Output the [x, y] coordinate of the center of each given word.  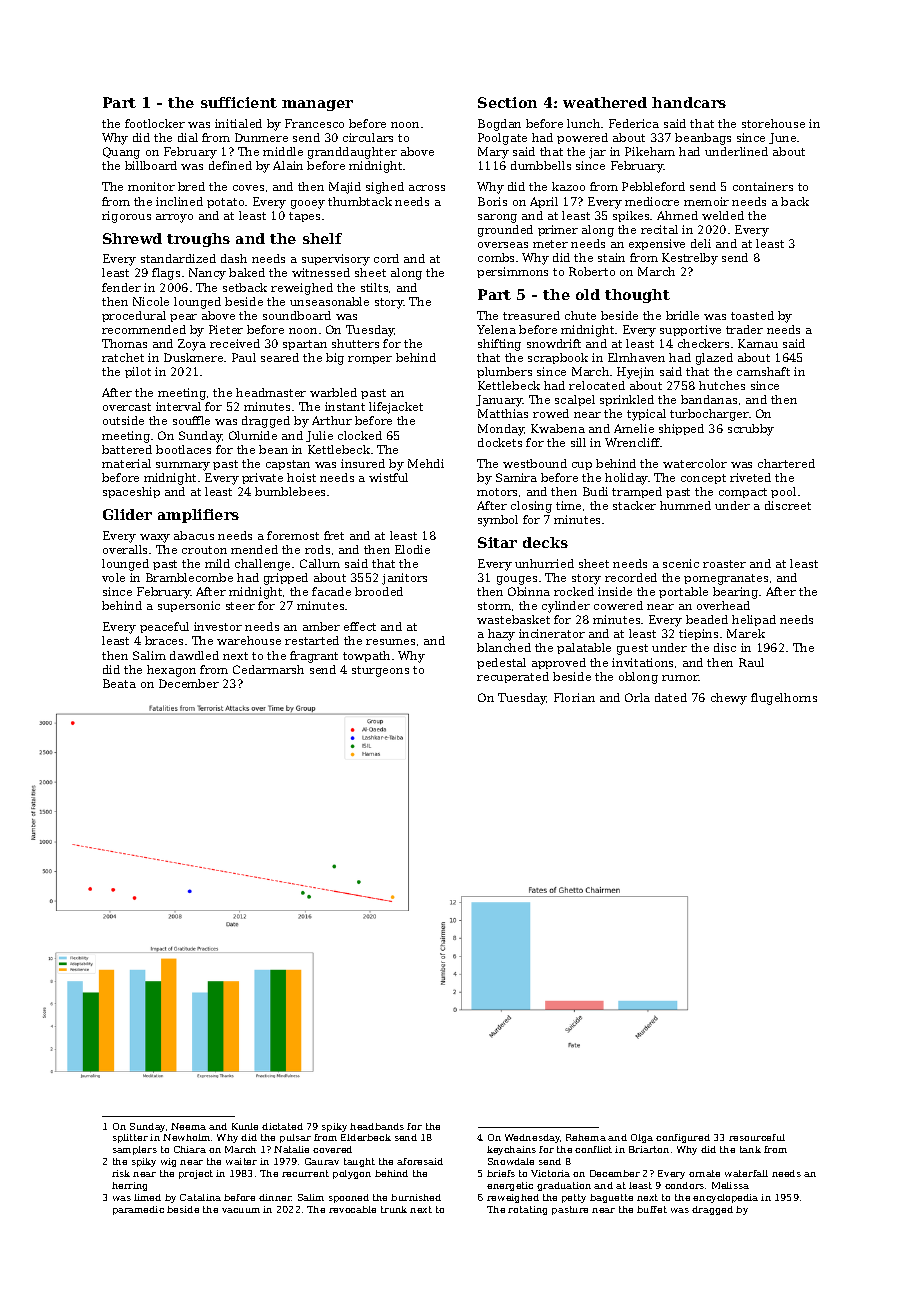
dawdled [194, 655]
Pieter [226, 329]
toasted [752, 315]
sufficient [239, 102]
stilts [374, 287]
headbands [377, 1126]
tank [750, 1149]
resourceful [757, 1137]
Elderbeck [366, 1137]
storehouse [773, 123]
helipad [754, 620]
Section [507, 102]
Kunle [245, 1126]
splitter [130, 1138]
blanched [504, 647]
